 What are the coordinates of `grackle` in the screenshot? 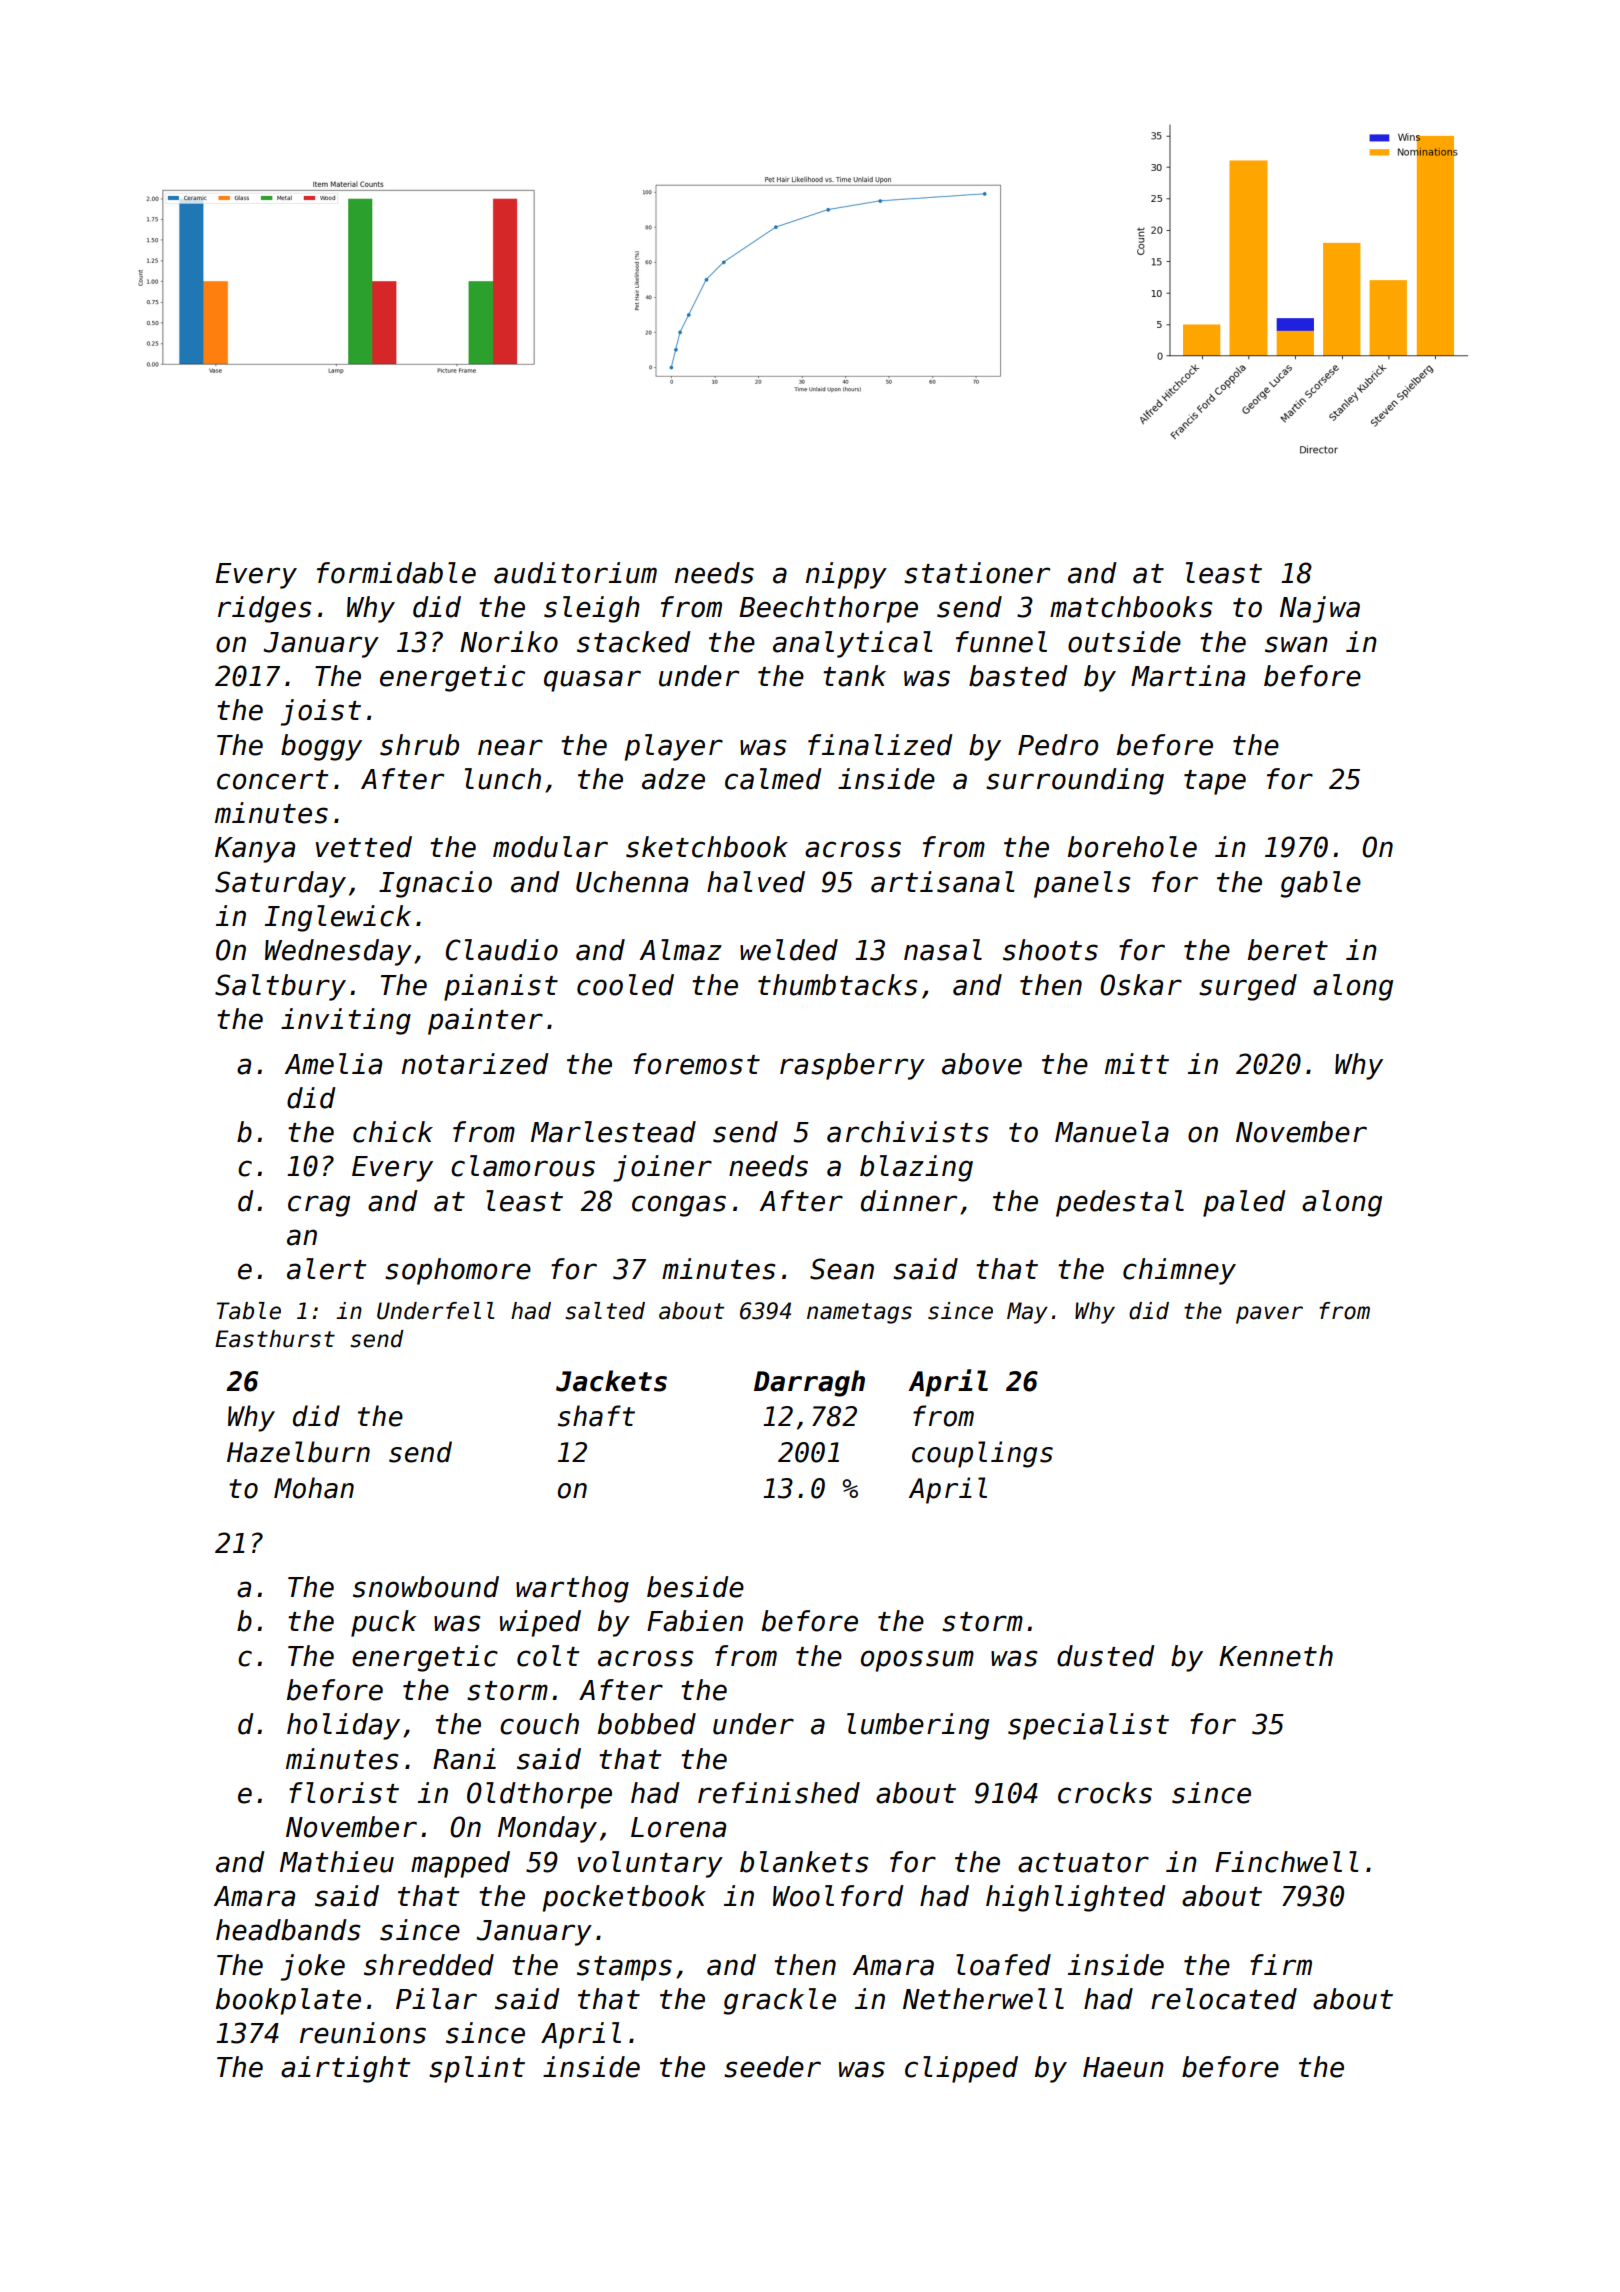 It's located at (780, 2001).
